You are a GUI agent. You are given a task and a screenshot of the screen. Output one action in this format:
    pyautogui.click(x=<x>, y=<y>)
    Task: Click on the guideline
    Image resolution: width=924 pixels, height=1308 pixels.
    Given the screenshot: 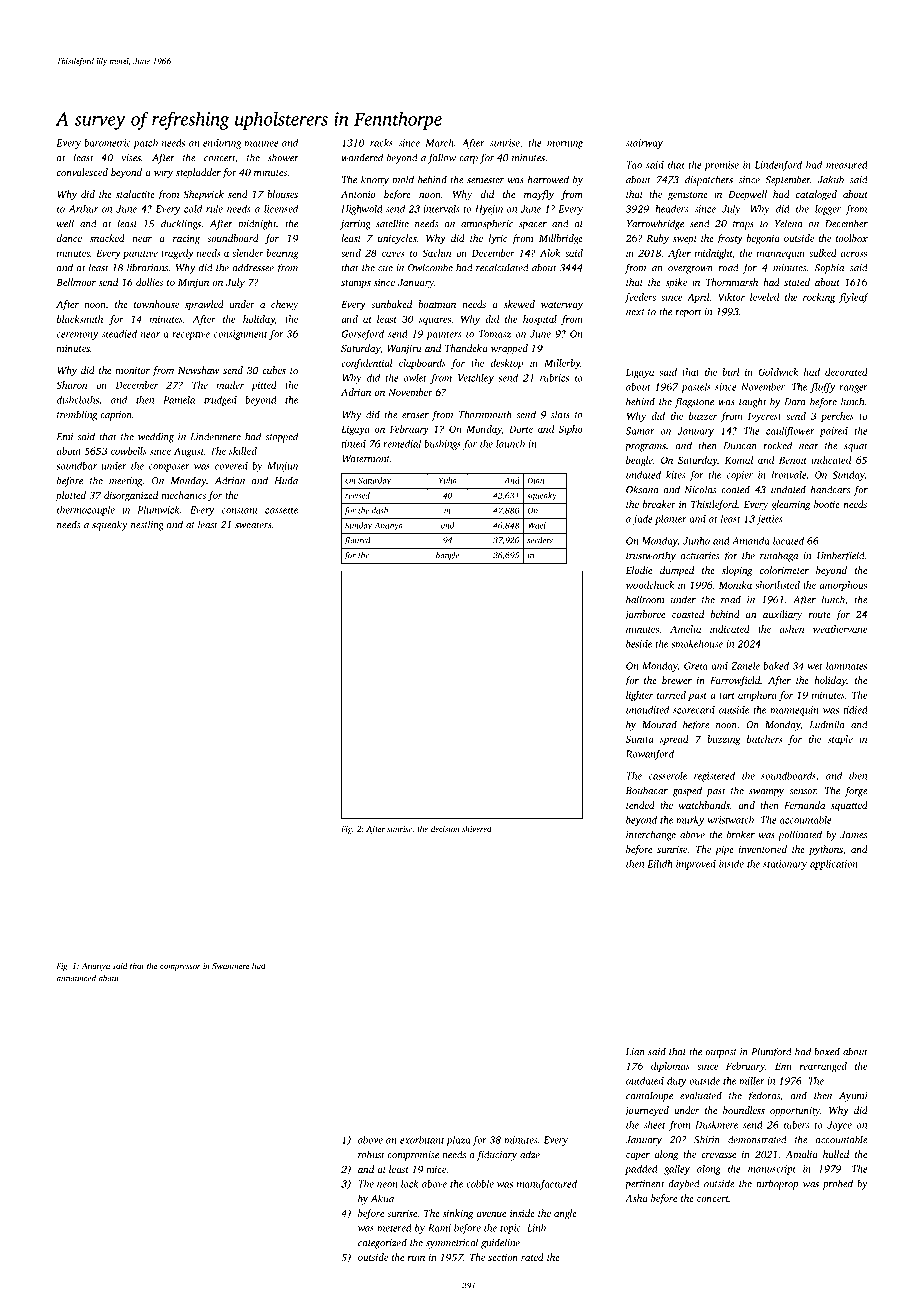 What is the action you would take?
    pyautogui.click(x=500, y=1243)
